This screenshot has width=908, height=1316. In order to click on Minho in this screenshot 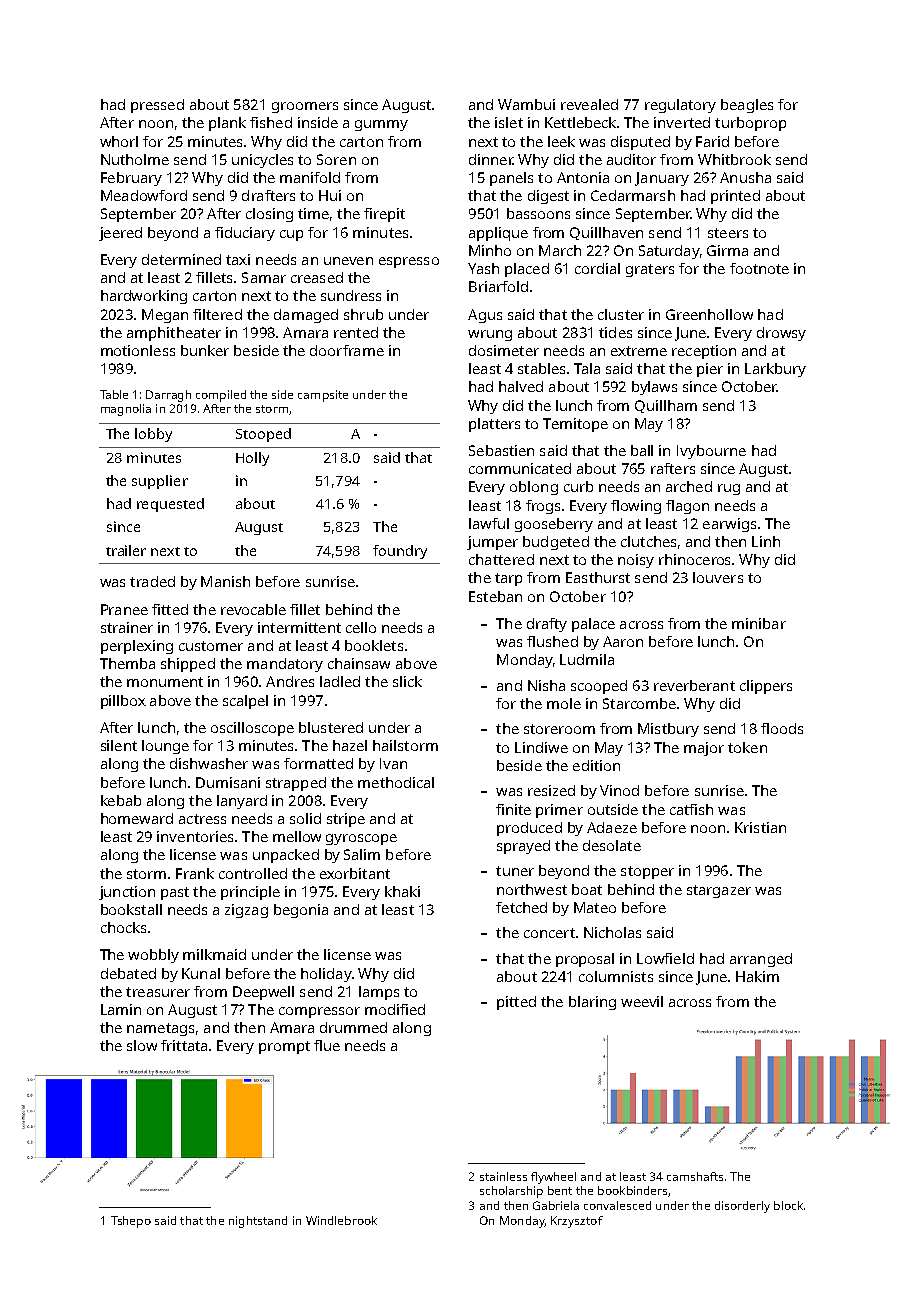, I will do `click(490, 250)`.
